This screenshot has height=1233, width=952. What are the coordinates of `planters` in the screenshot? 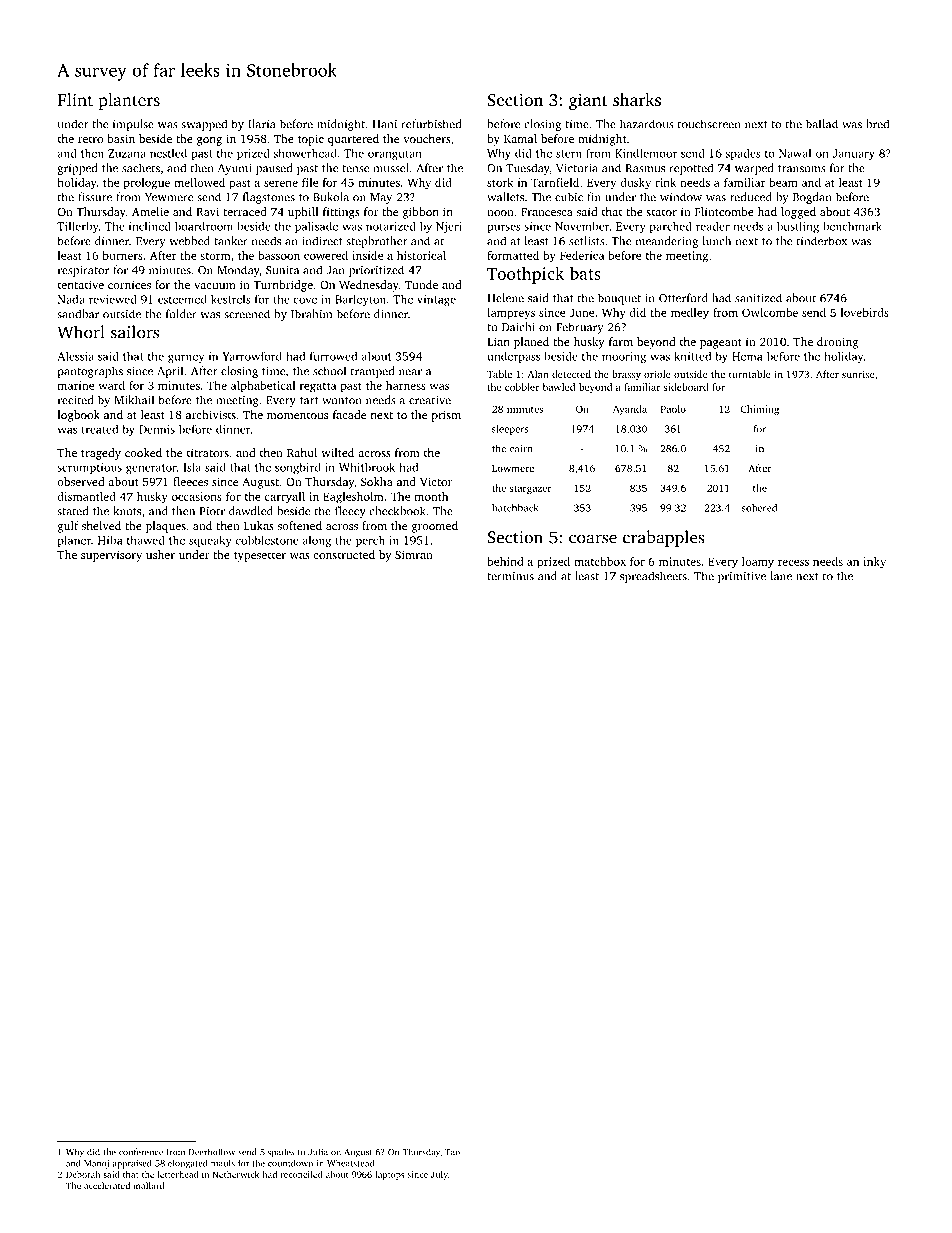 It's located at (129, 101).
